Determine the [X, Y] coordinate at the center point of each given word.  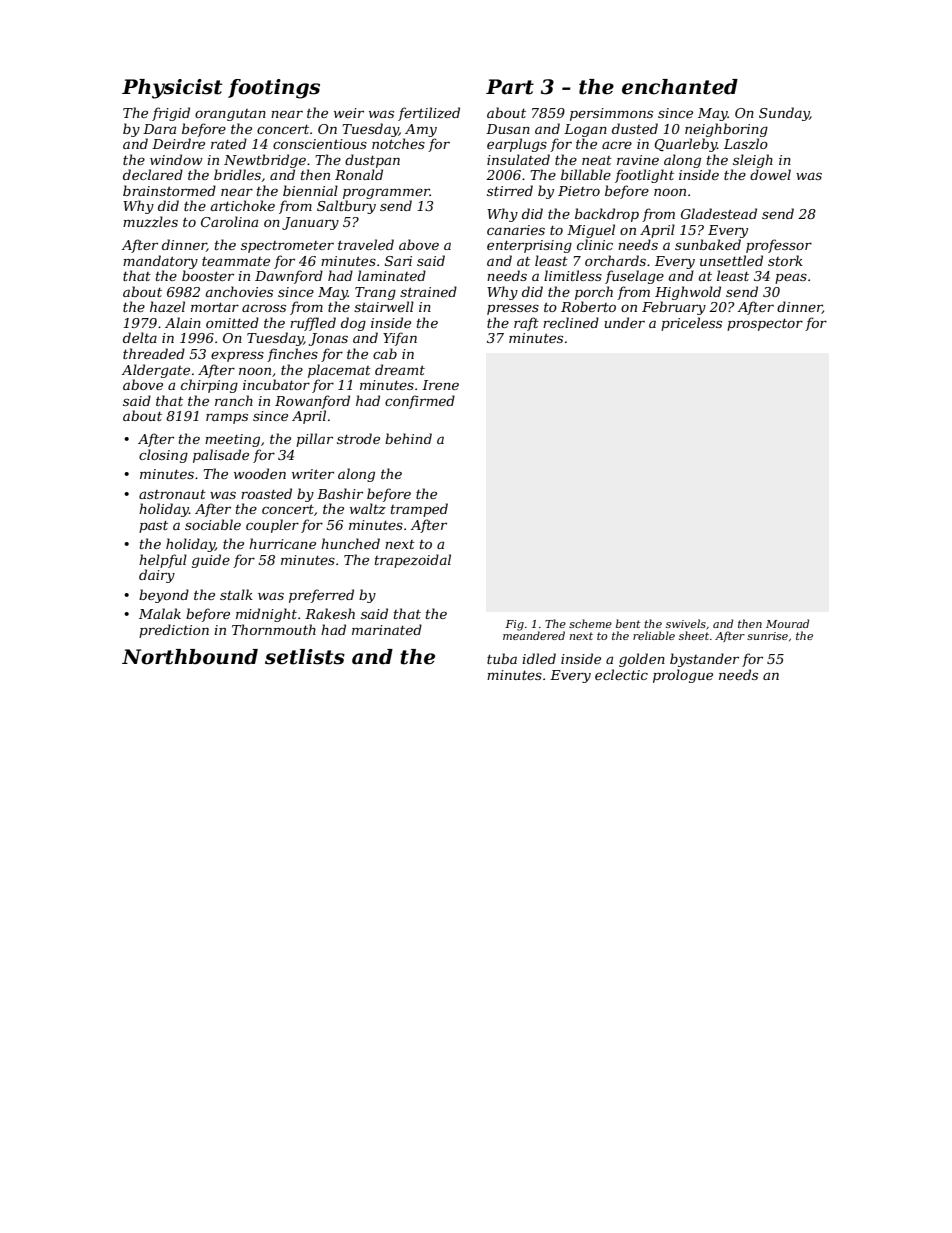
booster [208, 275]
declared [153, 174]
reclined [571, 322]
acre [617, 145]
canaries [516, 230]
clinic [595, 244]
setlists [305, 657]
